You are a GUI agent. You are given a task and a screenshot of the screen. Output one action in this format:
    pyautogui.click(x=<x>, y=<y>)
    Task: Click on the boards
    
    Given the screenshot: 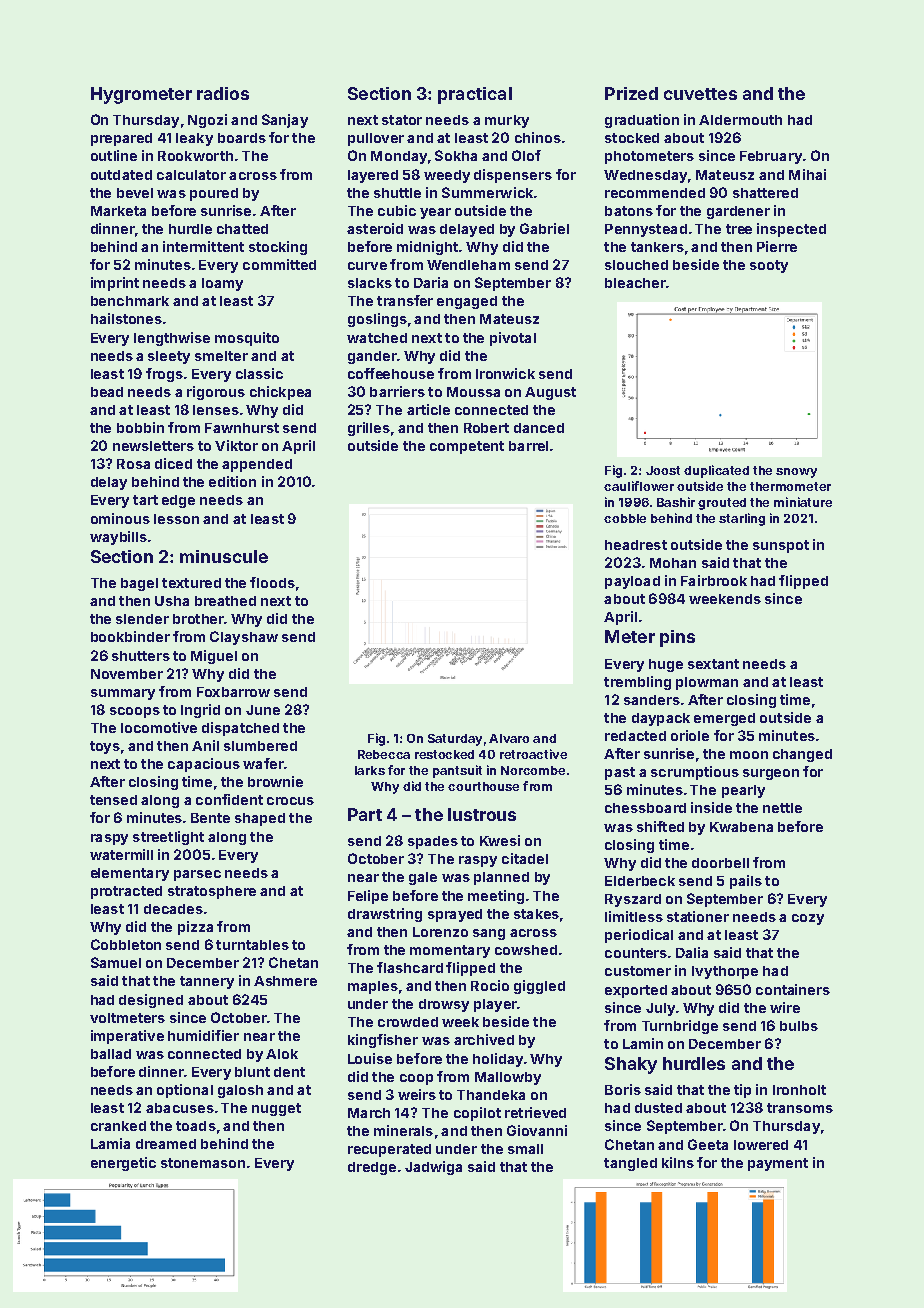 What is the action you would take?
    pyautogui.click(x=242, y=138)
